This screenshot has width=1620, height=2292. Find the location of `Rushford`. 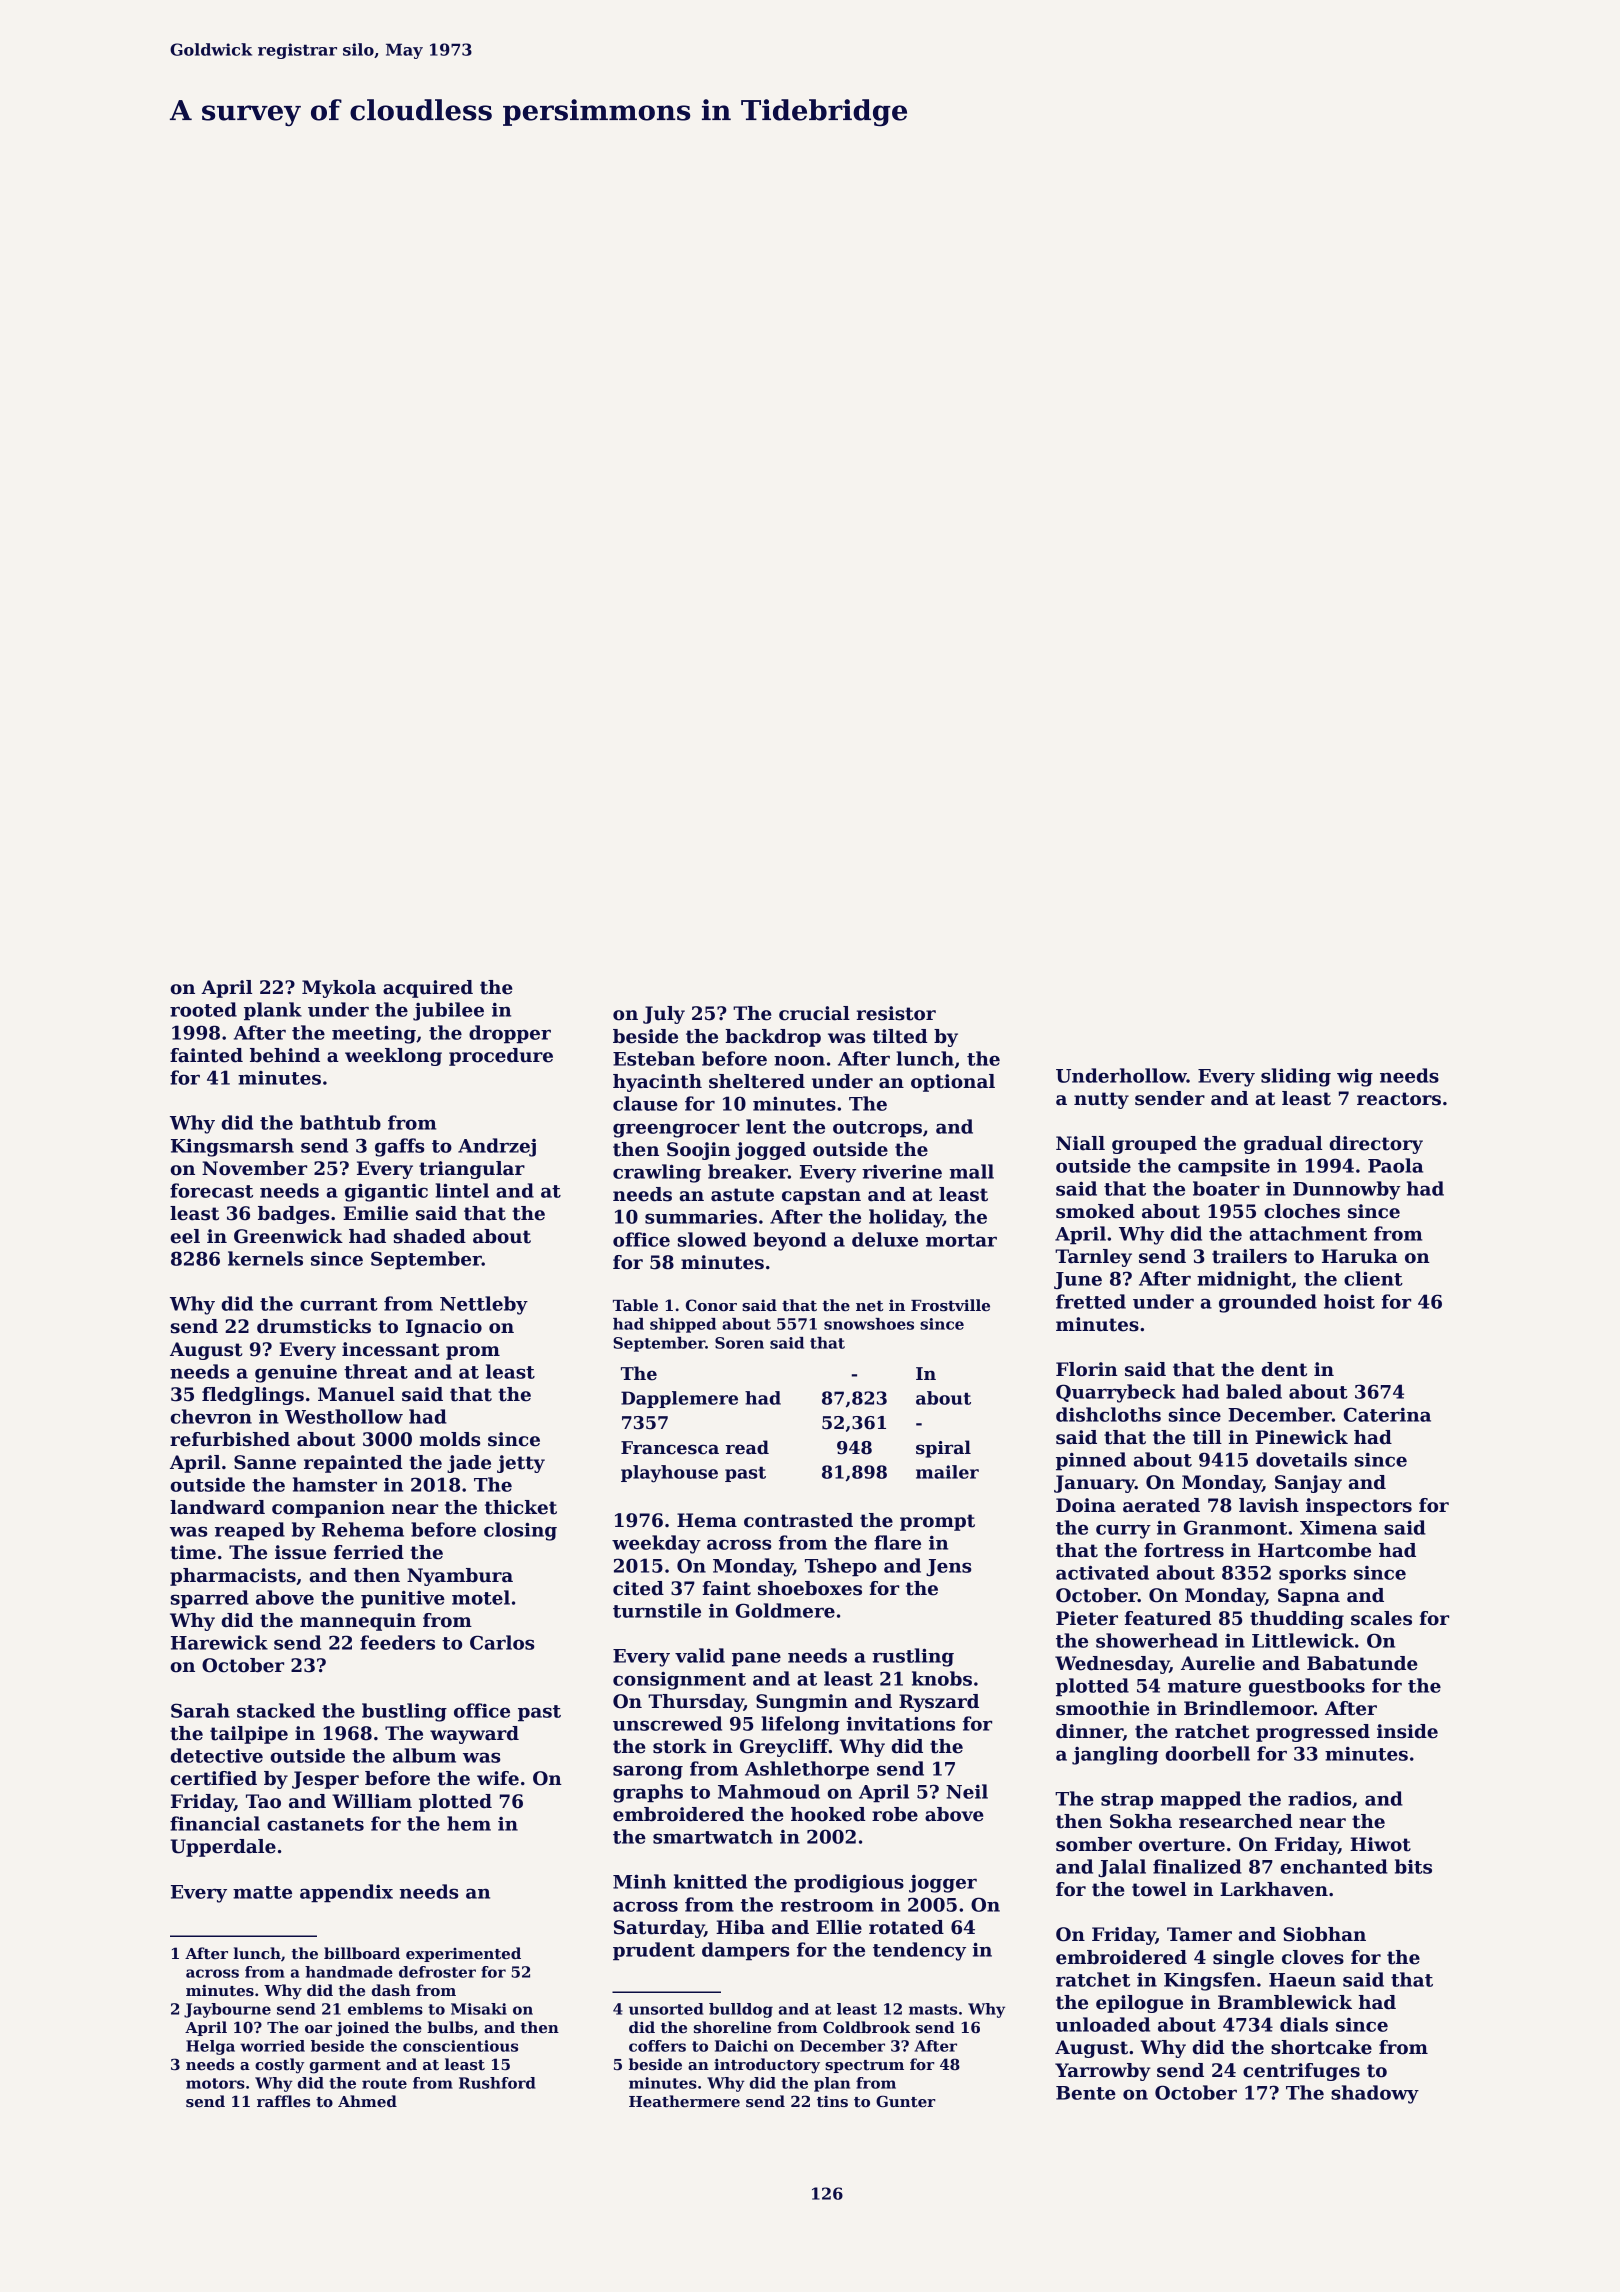

Rushford is located at coordinates (497, 2083).
